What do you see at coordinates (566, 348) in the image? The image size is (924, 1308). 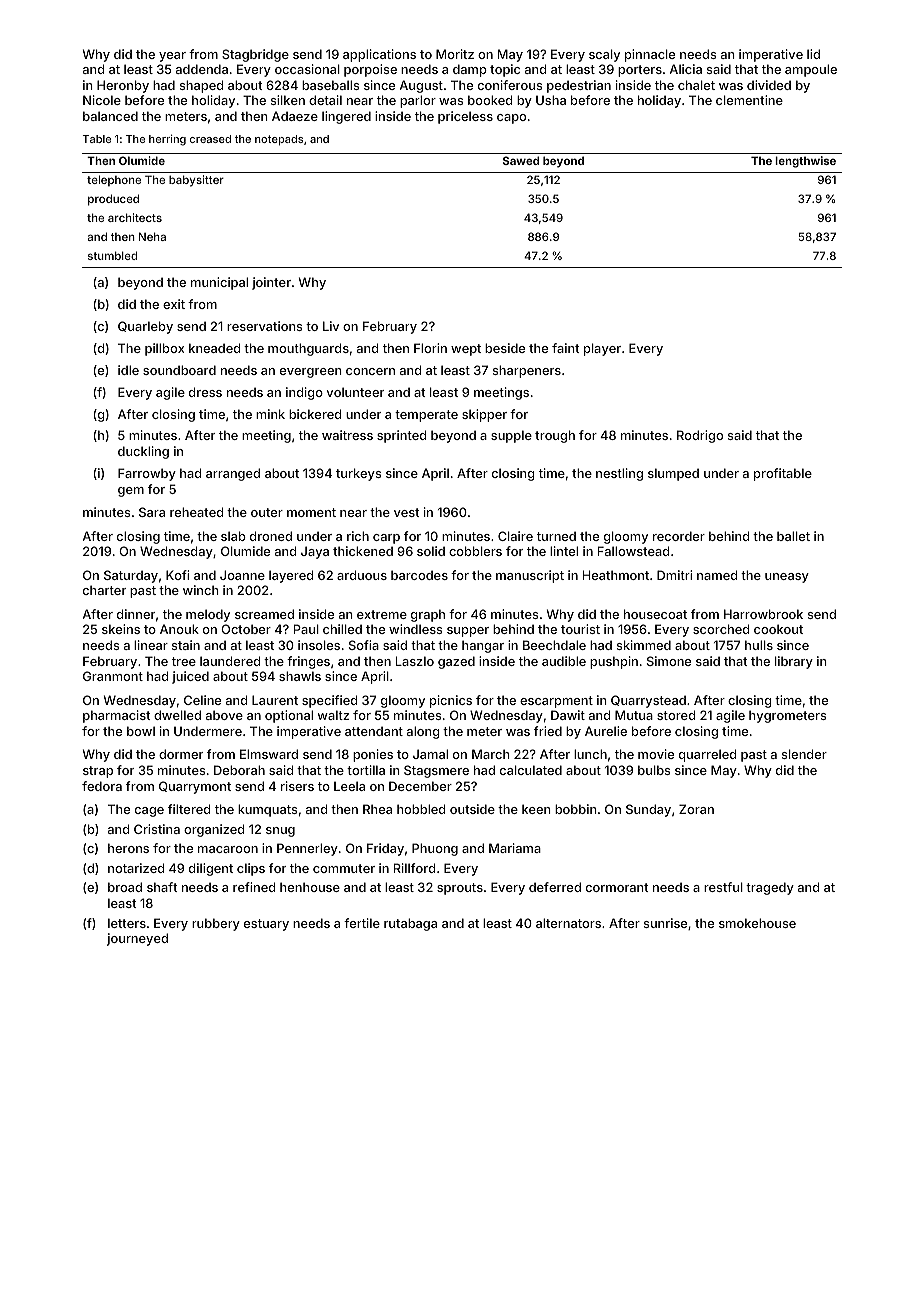 I see `faint` at bounding box center [566, 348].
